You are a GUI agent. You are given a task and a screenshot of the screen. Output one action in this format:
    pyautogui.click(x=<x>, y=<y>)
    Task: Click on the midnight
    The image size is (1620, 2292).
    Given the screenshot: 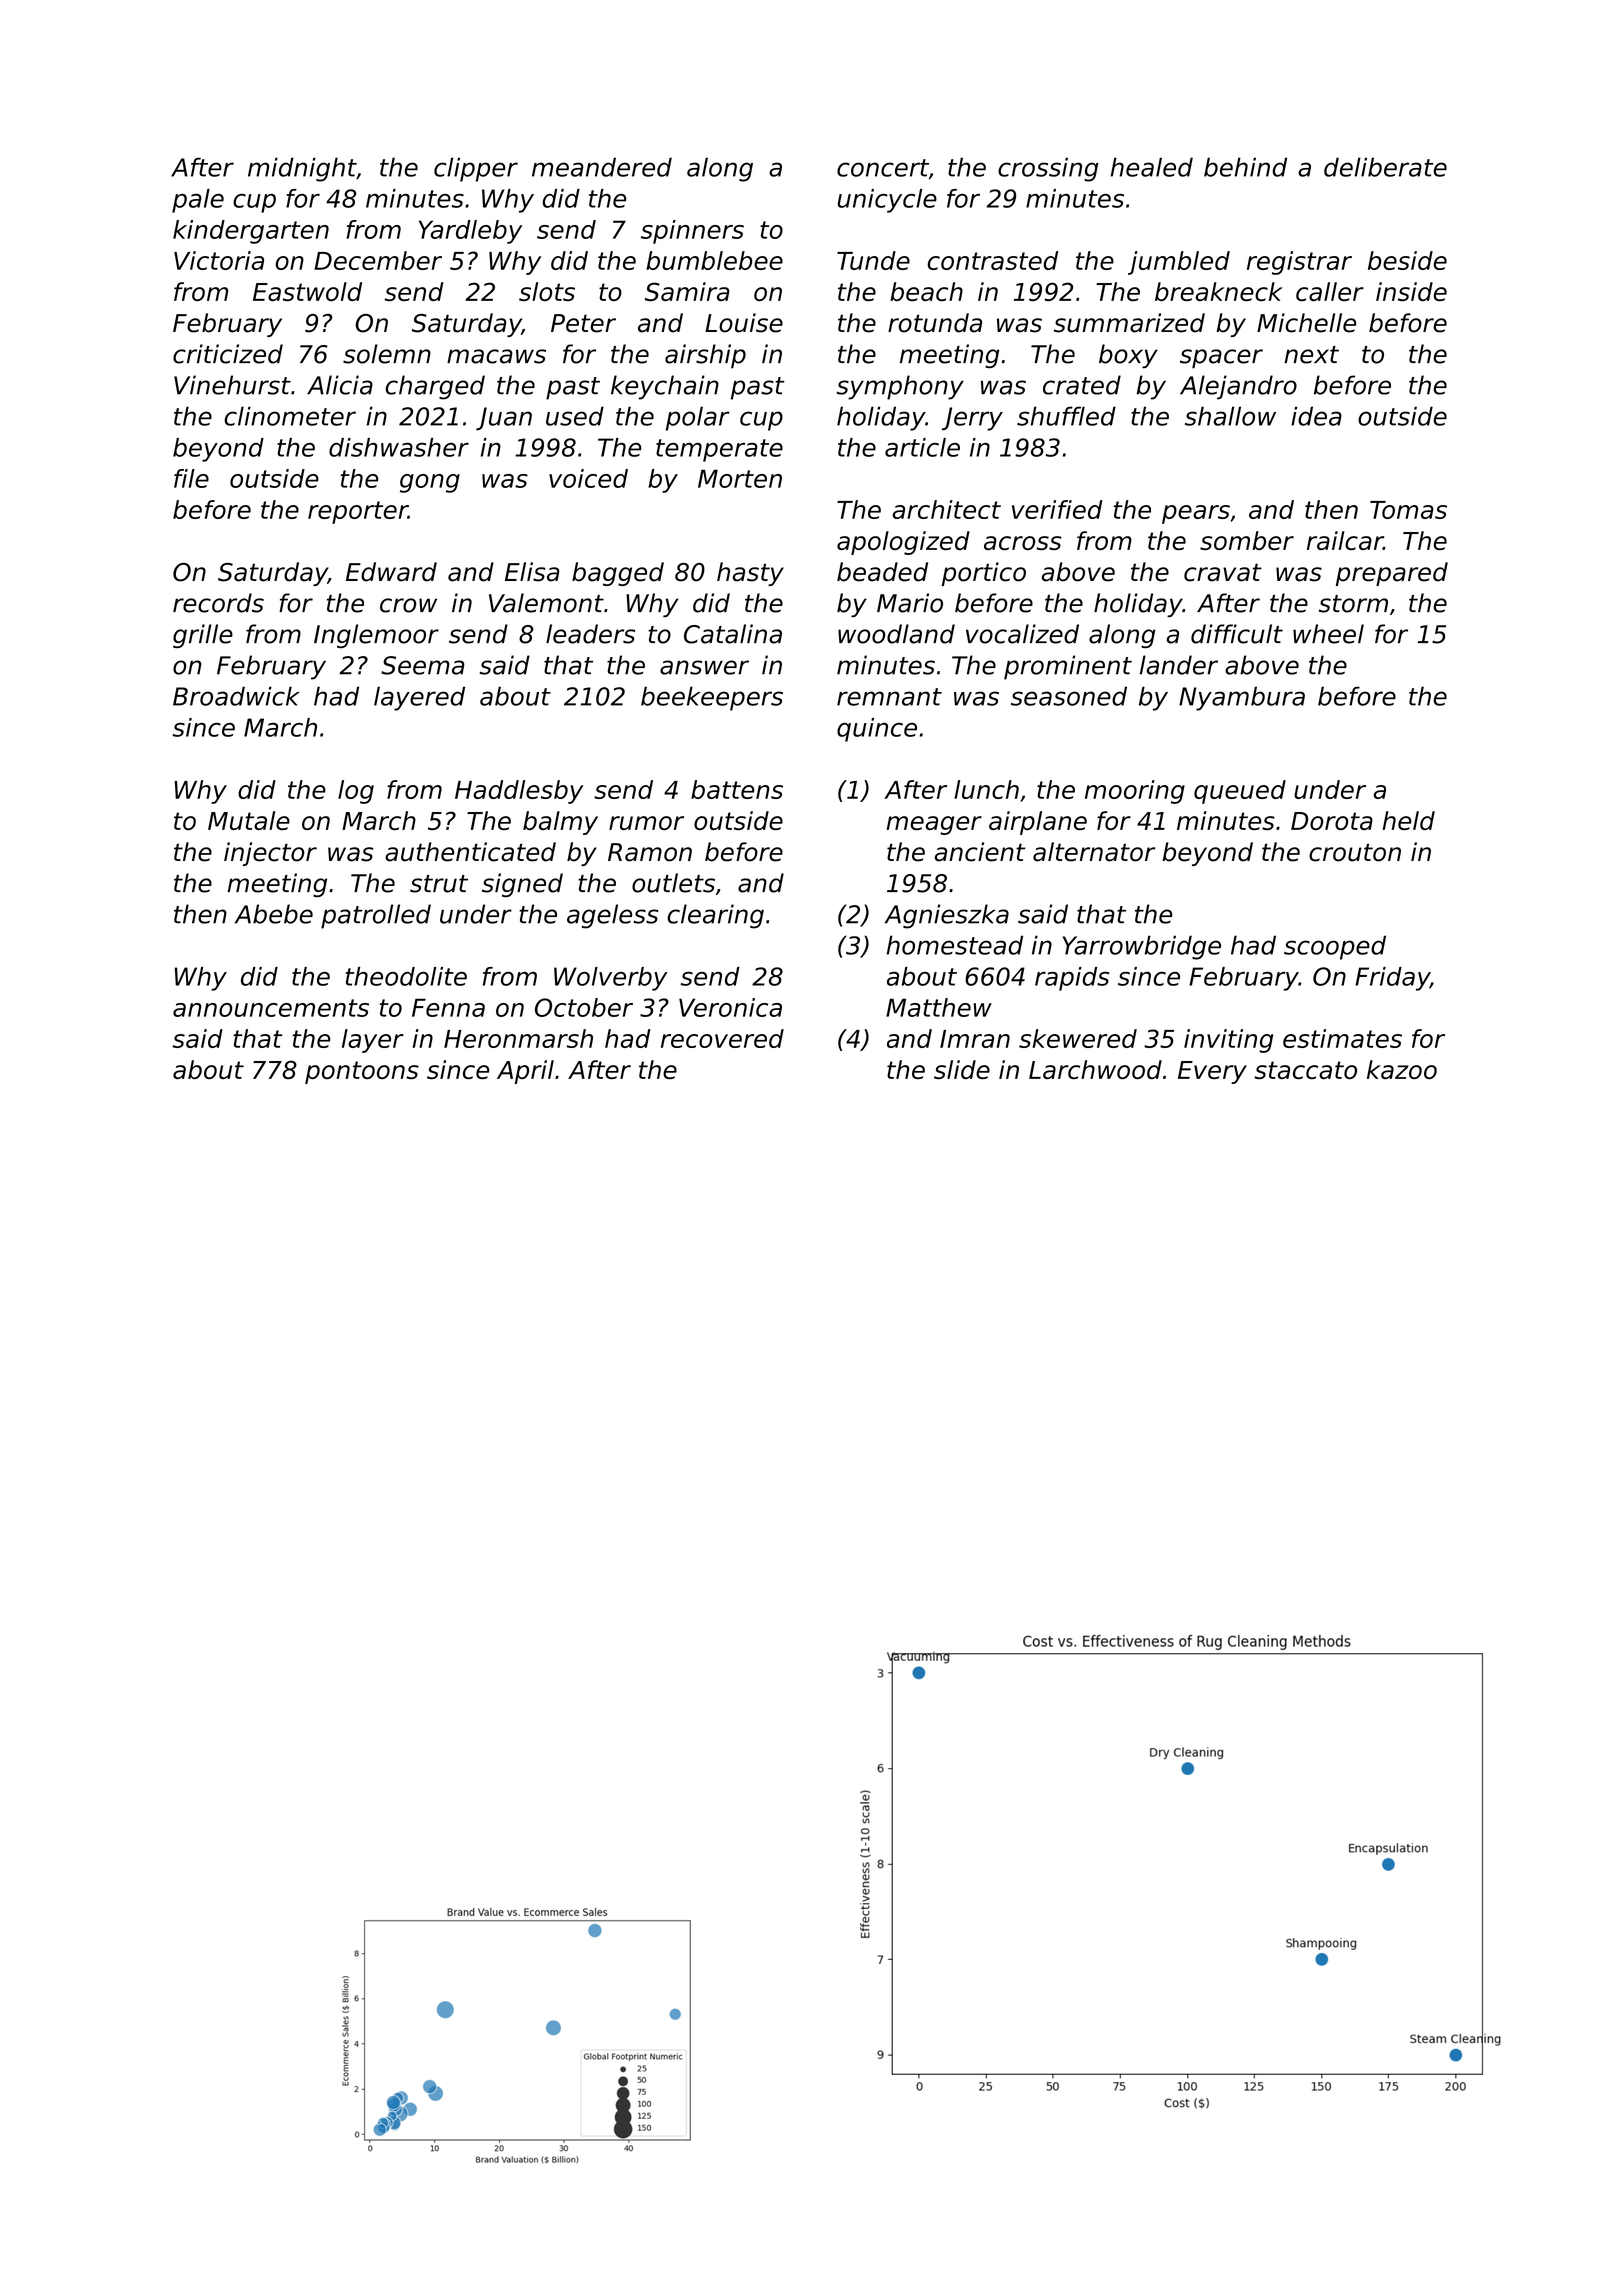 What is the action you would take?
    pyautogui.click(x=302, y=169)
